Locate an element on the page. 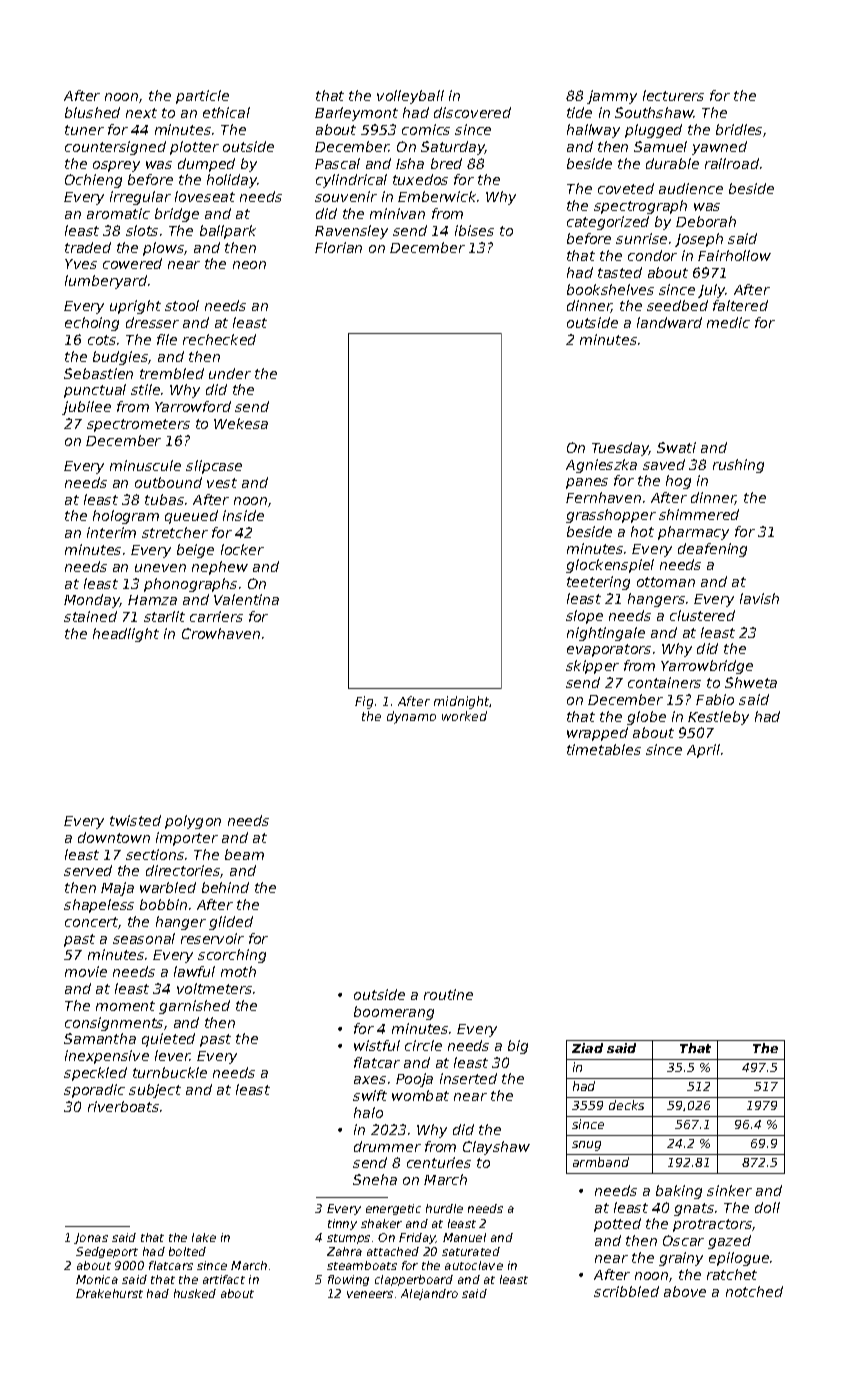 This document has width=849, height=1400. polygon is located at coordinates (193, 822).
